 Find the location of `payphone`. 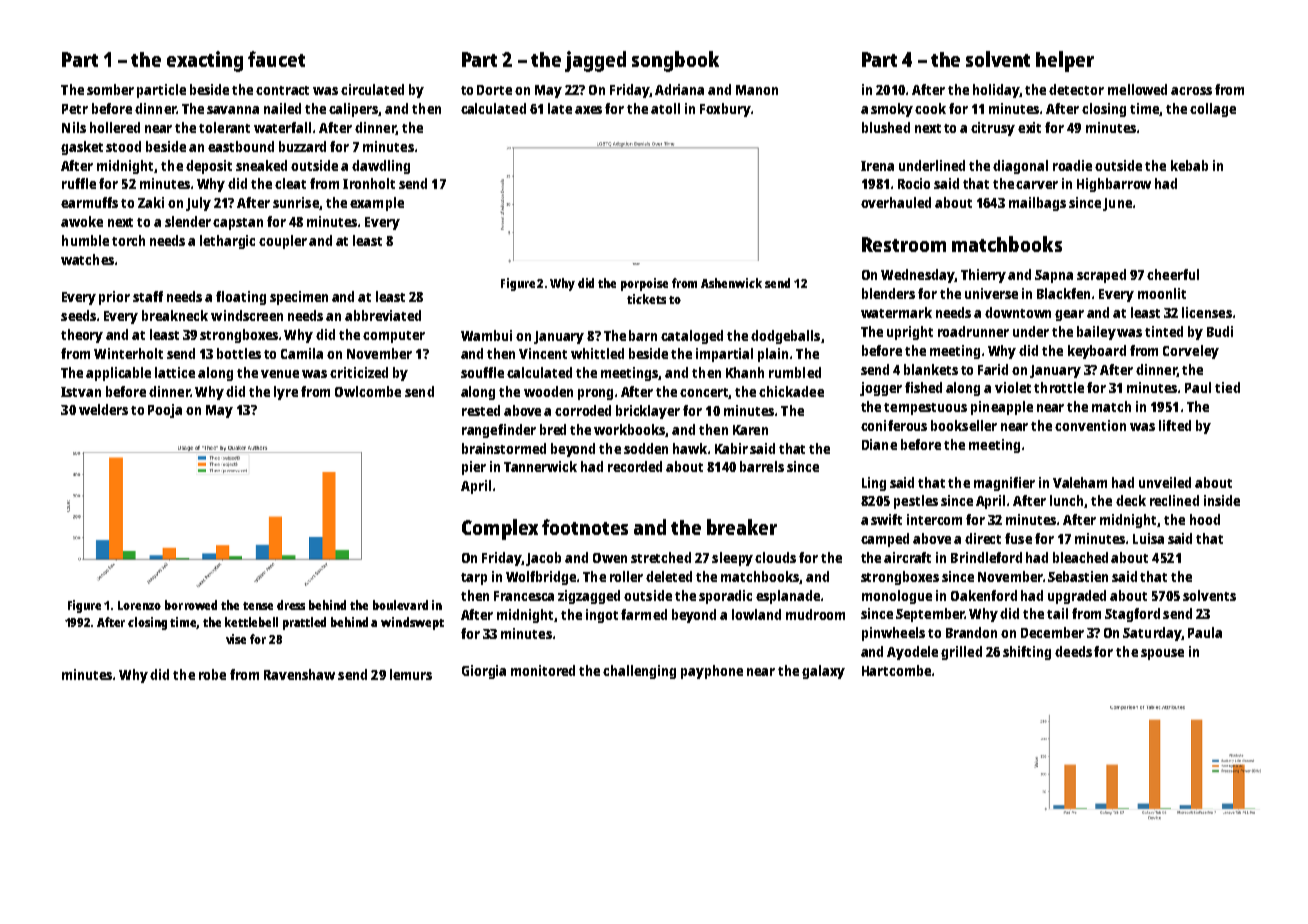

payphone is located at coordinates (712, 672).
